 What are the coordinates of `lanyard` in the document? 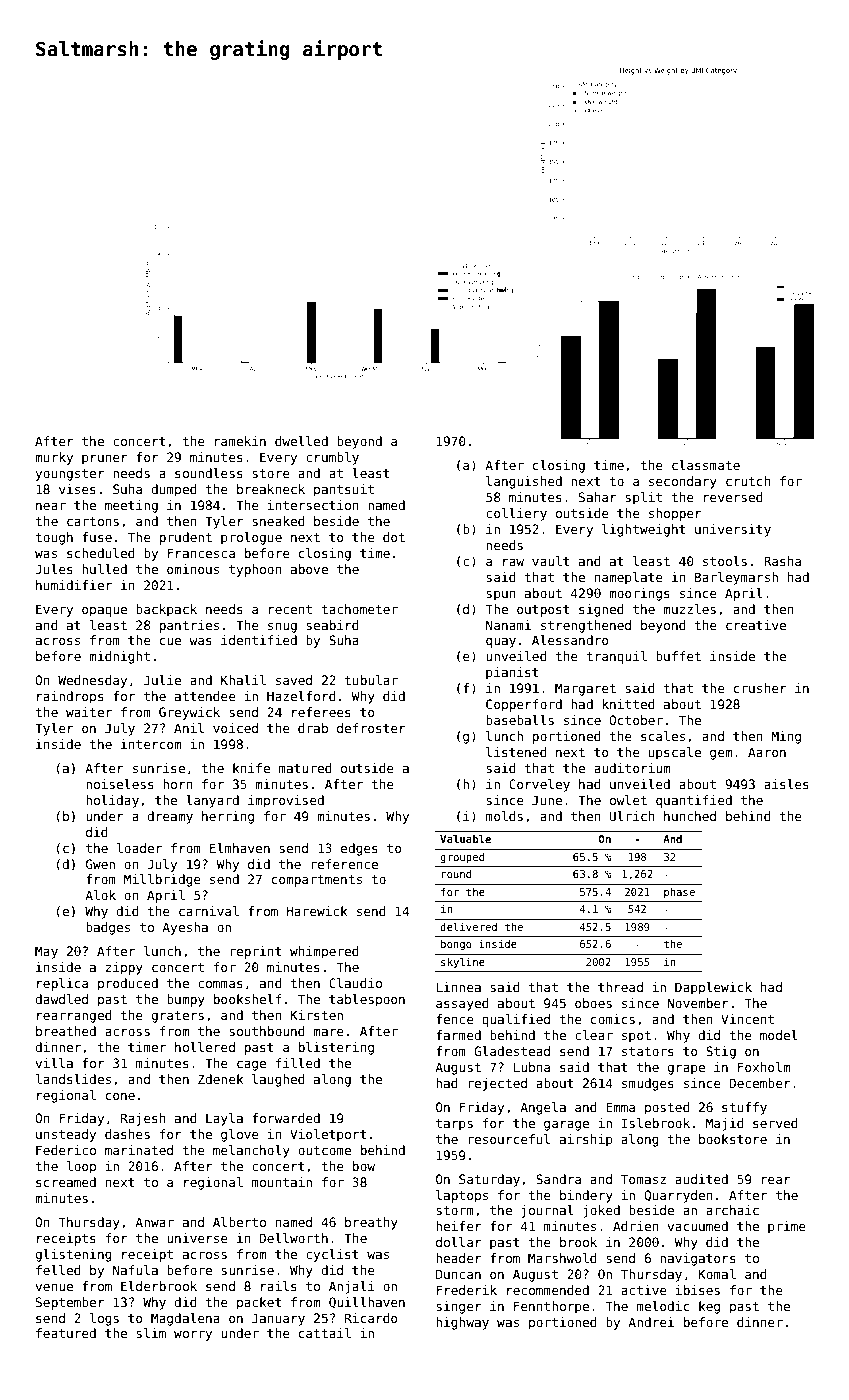 It's located at (212, 801).
